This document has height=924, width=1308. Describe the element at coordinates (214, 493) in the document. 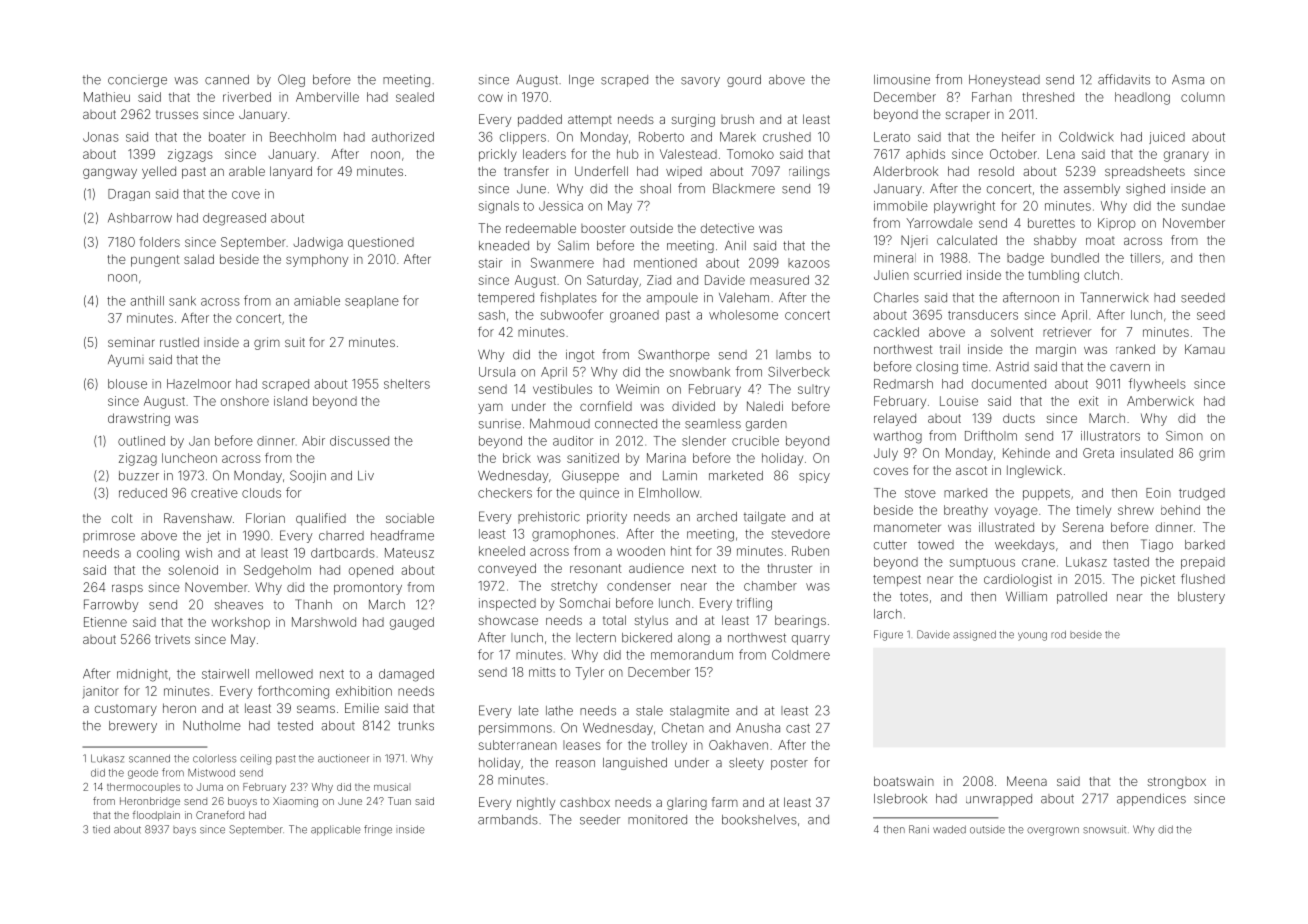

I see `creative` at that location.
